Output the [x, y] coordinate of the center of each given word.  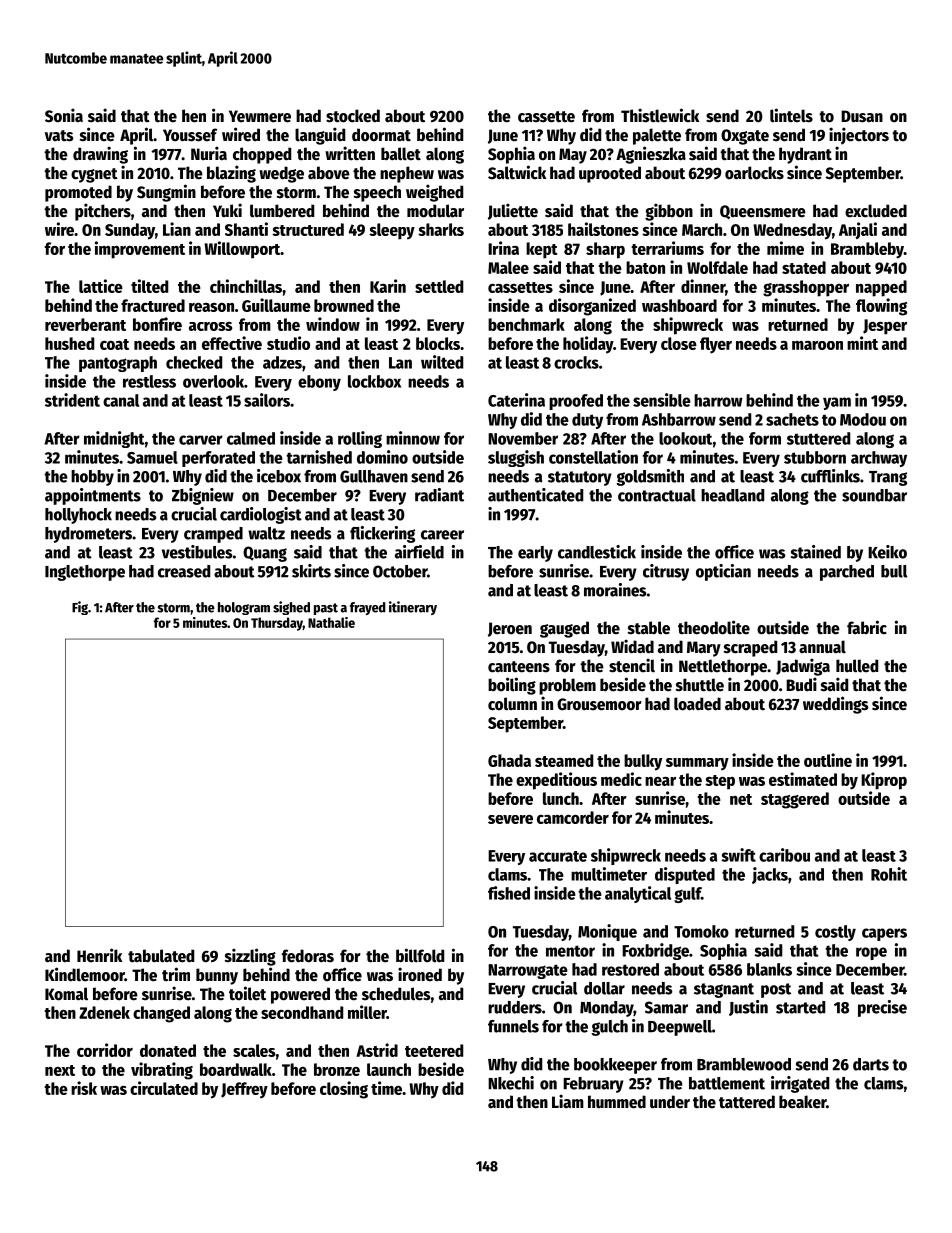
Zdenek [104, 1012]
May [573, 156]
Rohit [889, 874]
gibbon [669, 212]
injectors [859, 136]
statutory [580, 478]
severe [510, 819]
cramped [213, 535]
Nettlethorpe [723, 667]
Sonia [64, 115]
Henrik [99, 955]
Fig [80, 608]
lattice [101, 286]
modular [435, 211]
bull [894, 571]
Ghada [509, 760]
